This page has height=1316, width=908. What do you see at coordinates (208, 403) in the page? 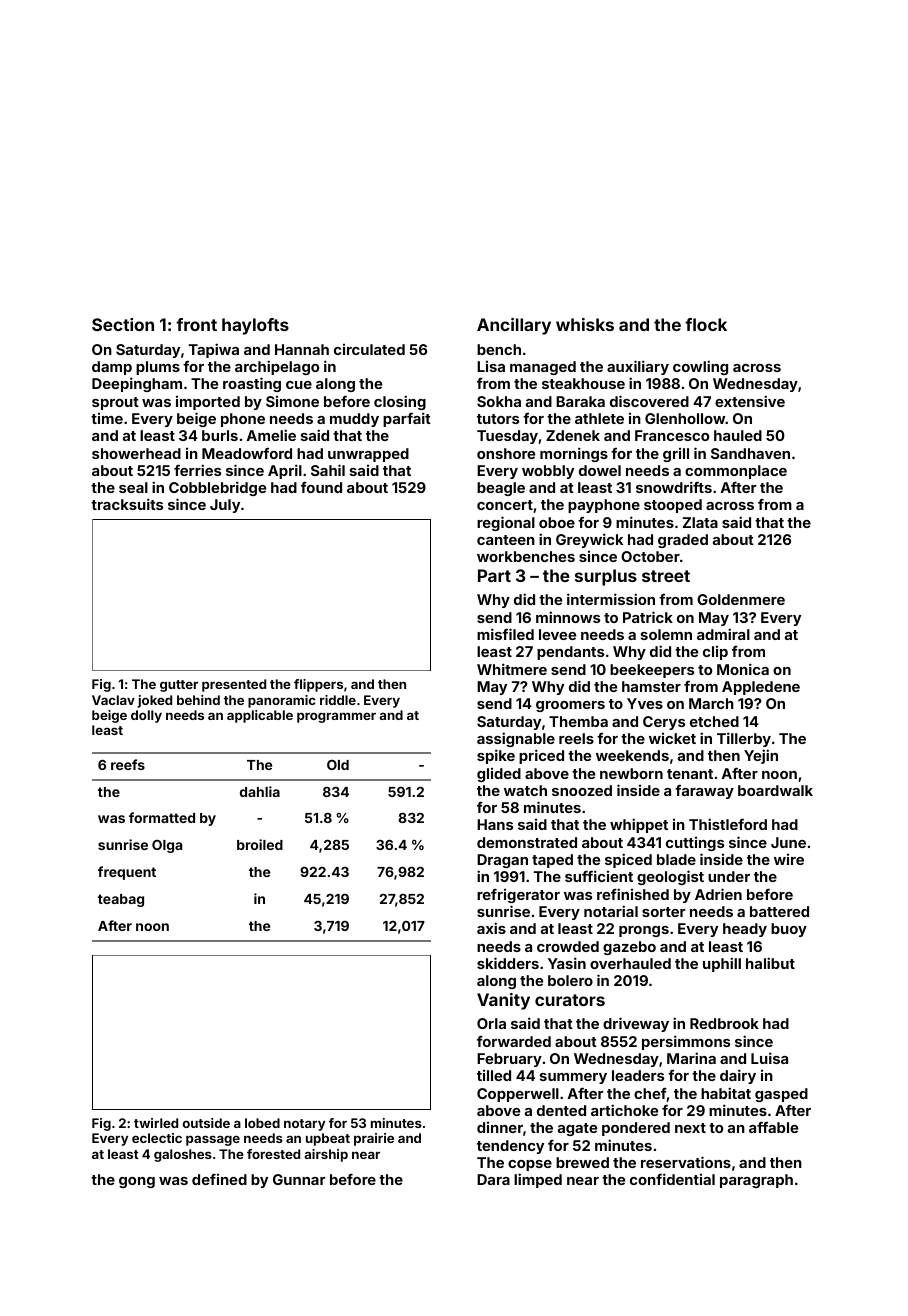
I see `imported` at bounding box center [208, 403].
